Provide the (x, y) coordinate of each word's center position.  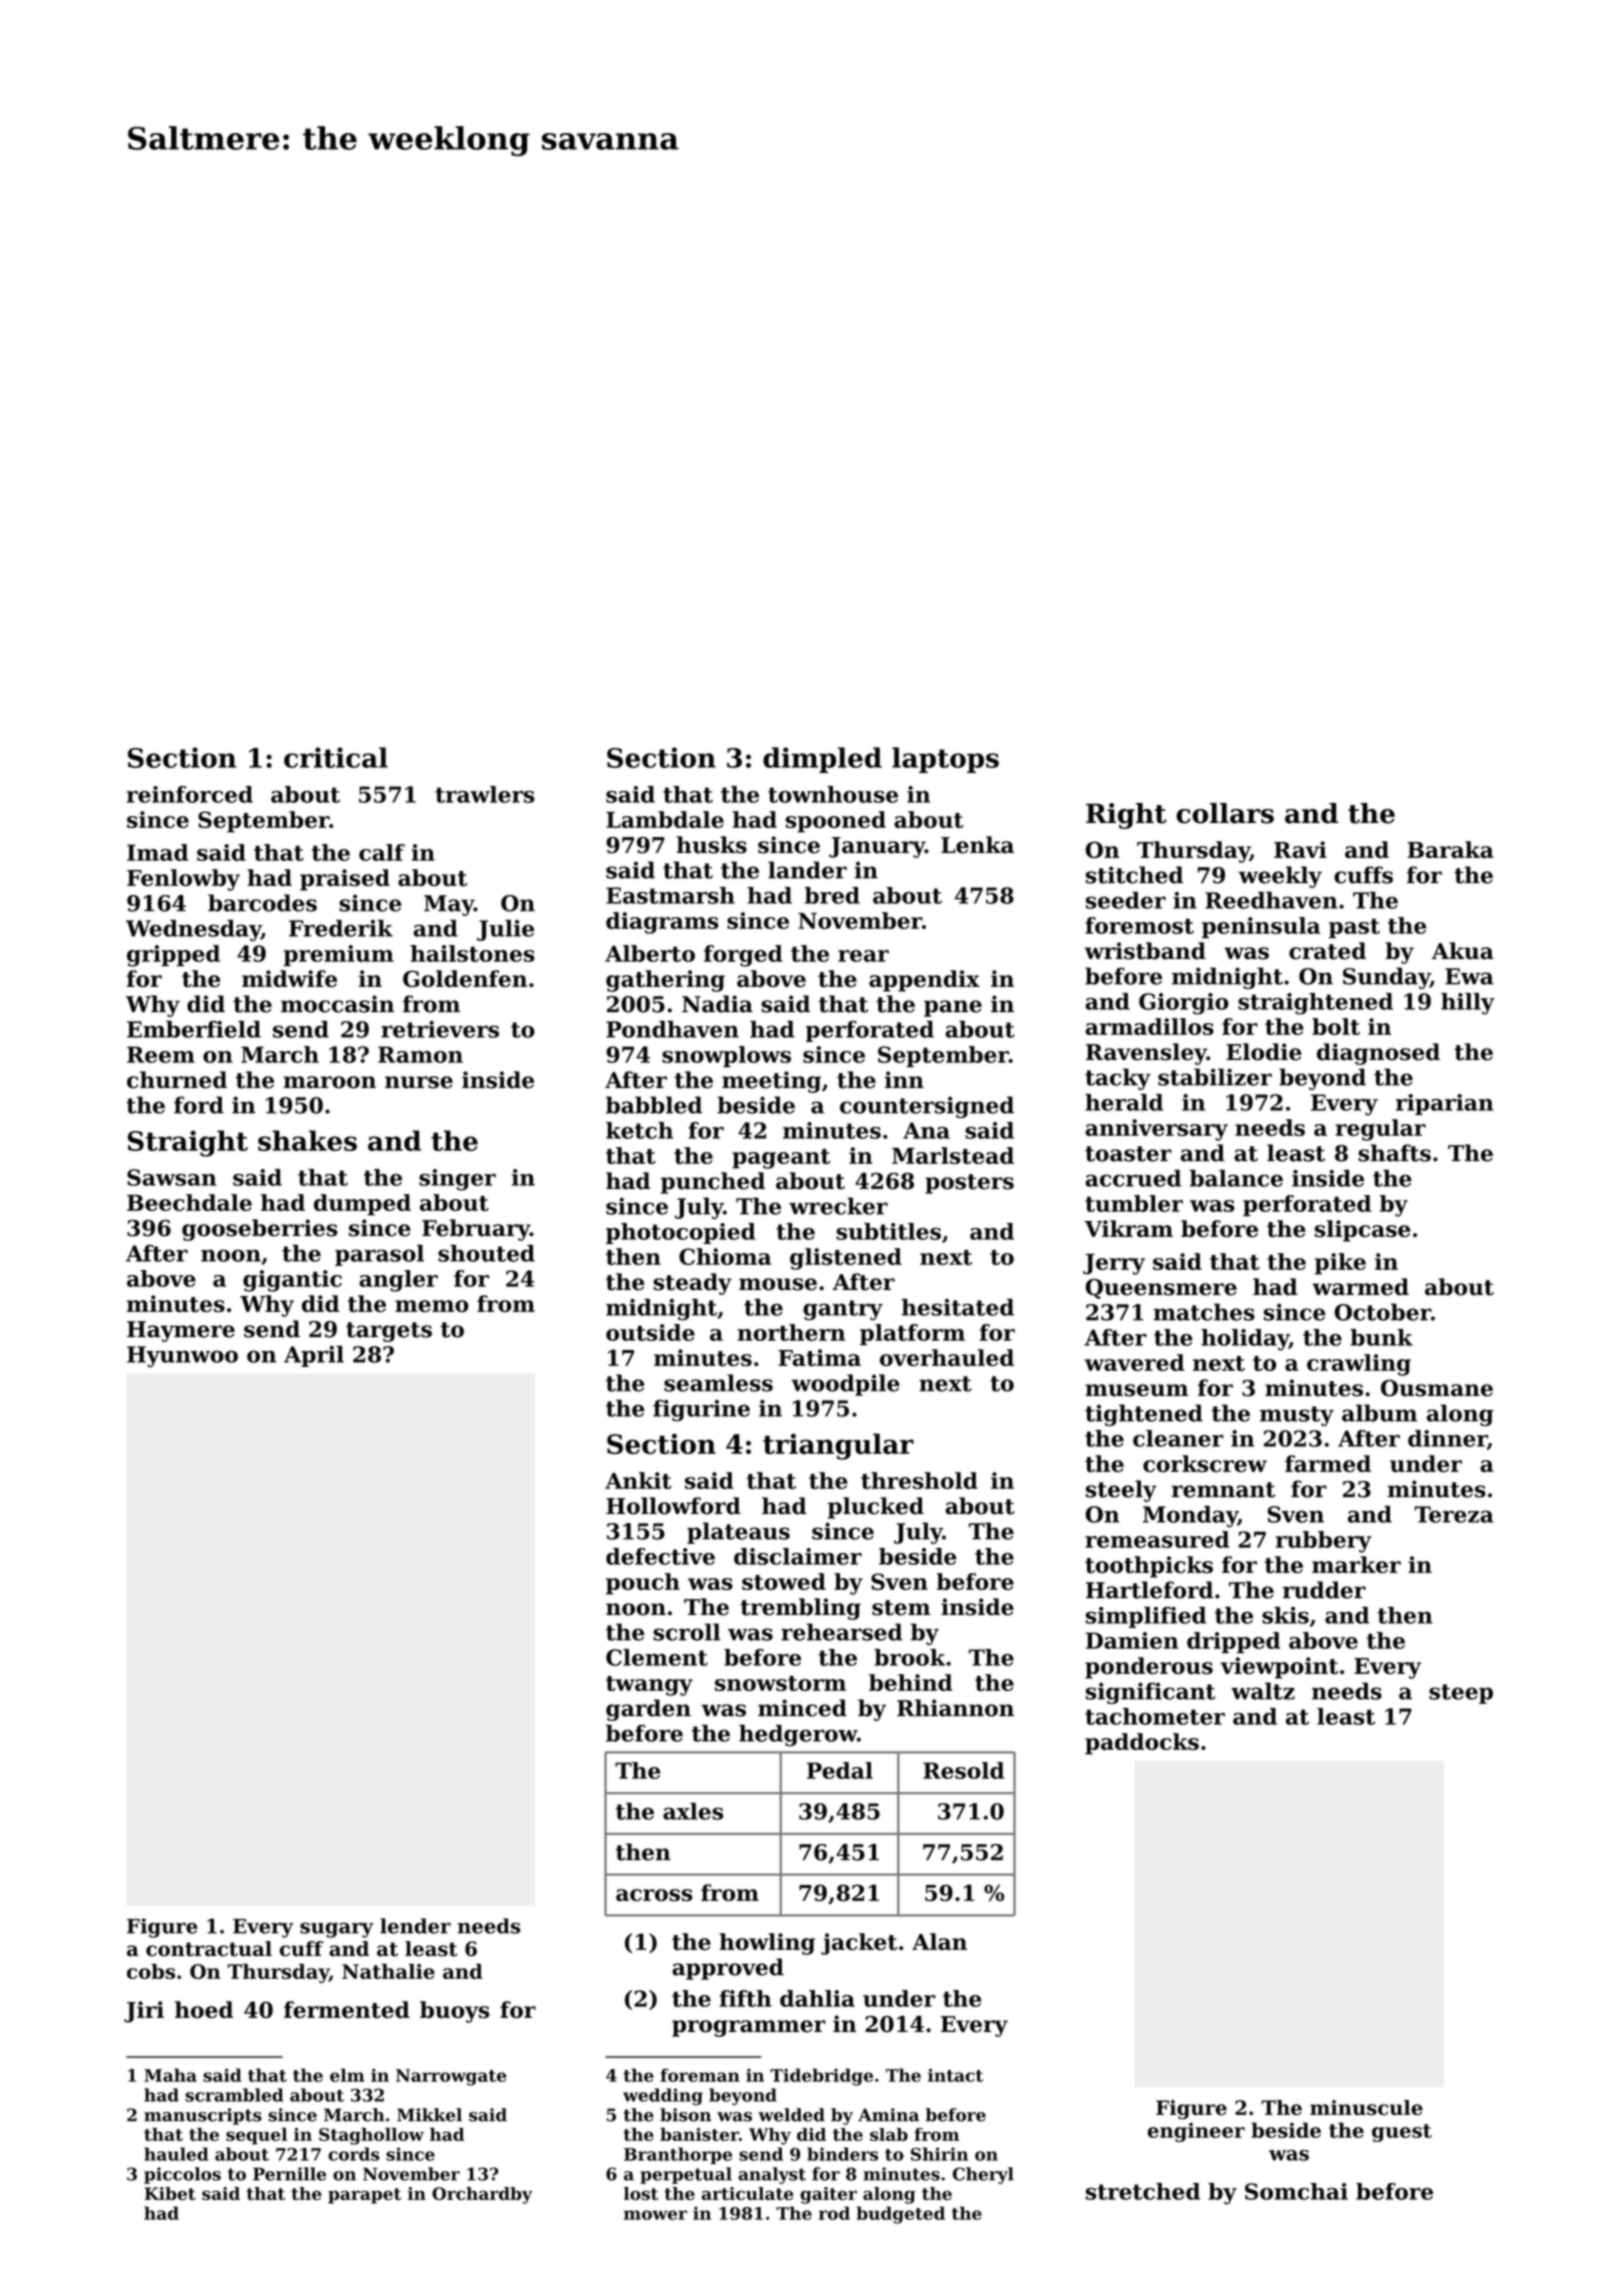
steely (1121, 1491)
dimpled (822, 760)
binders (842, 2154)
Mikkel (429, 2115)
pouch (643, 1584)
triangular (838, 1446)
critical (336, 757)
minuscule (1366, 2107)
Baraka (1450, 849)
